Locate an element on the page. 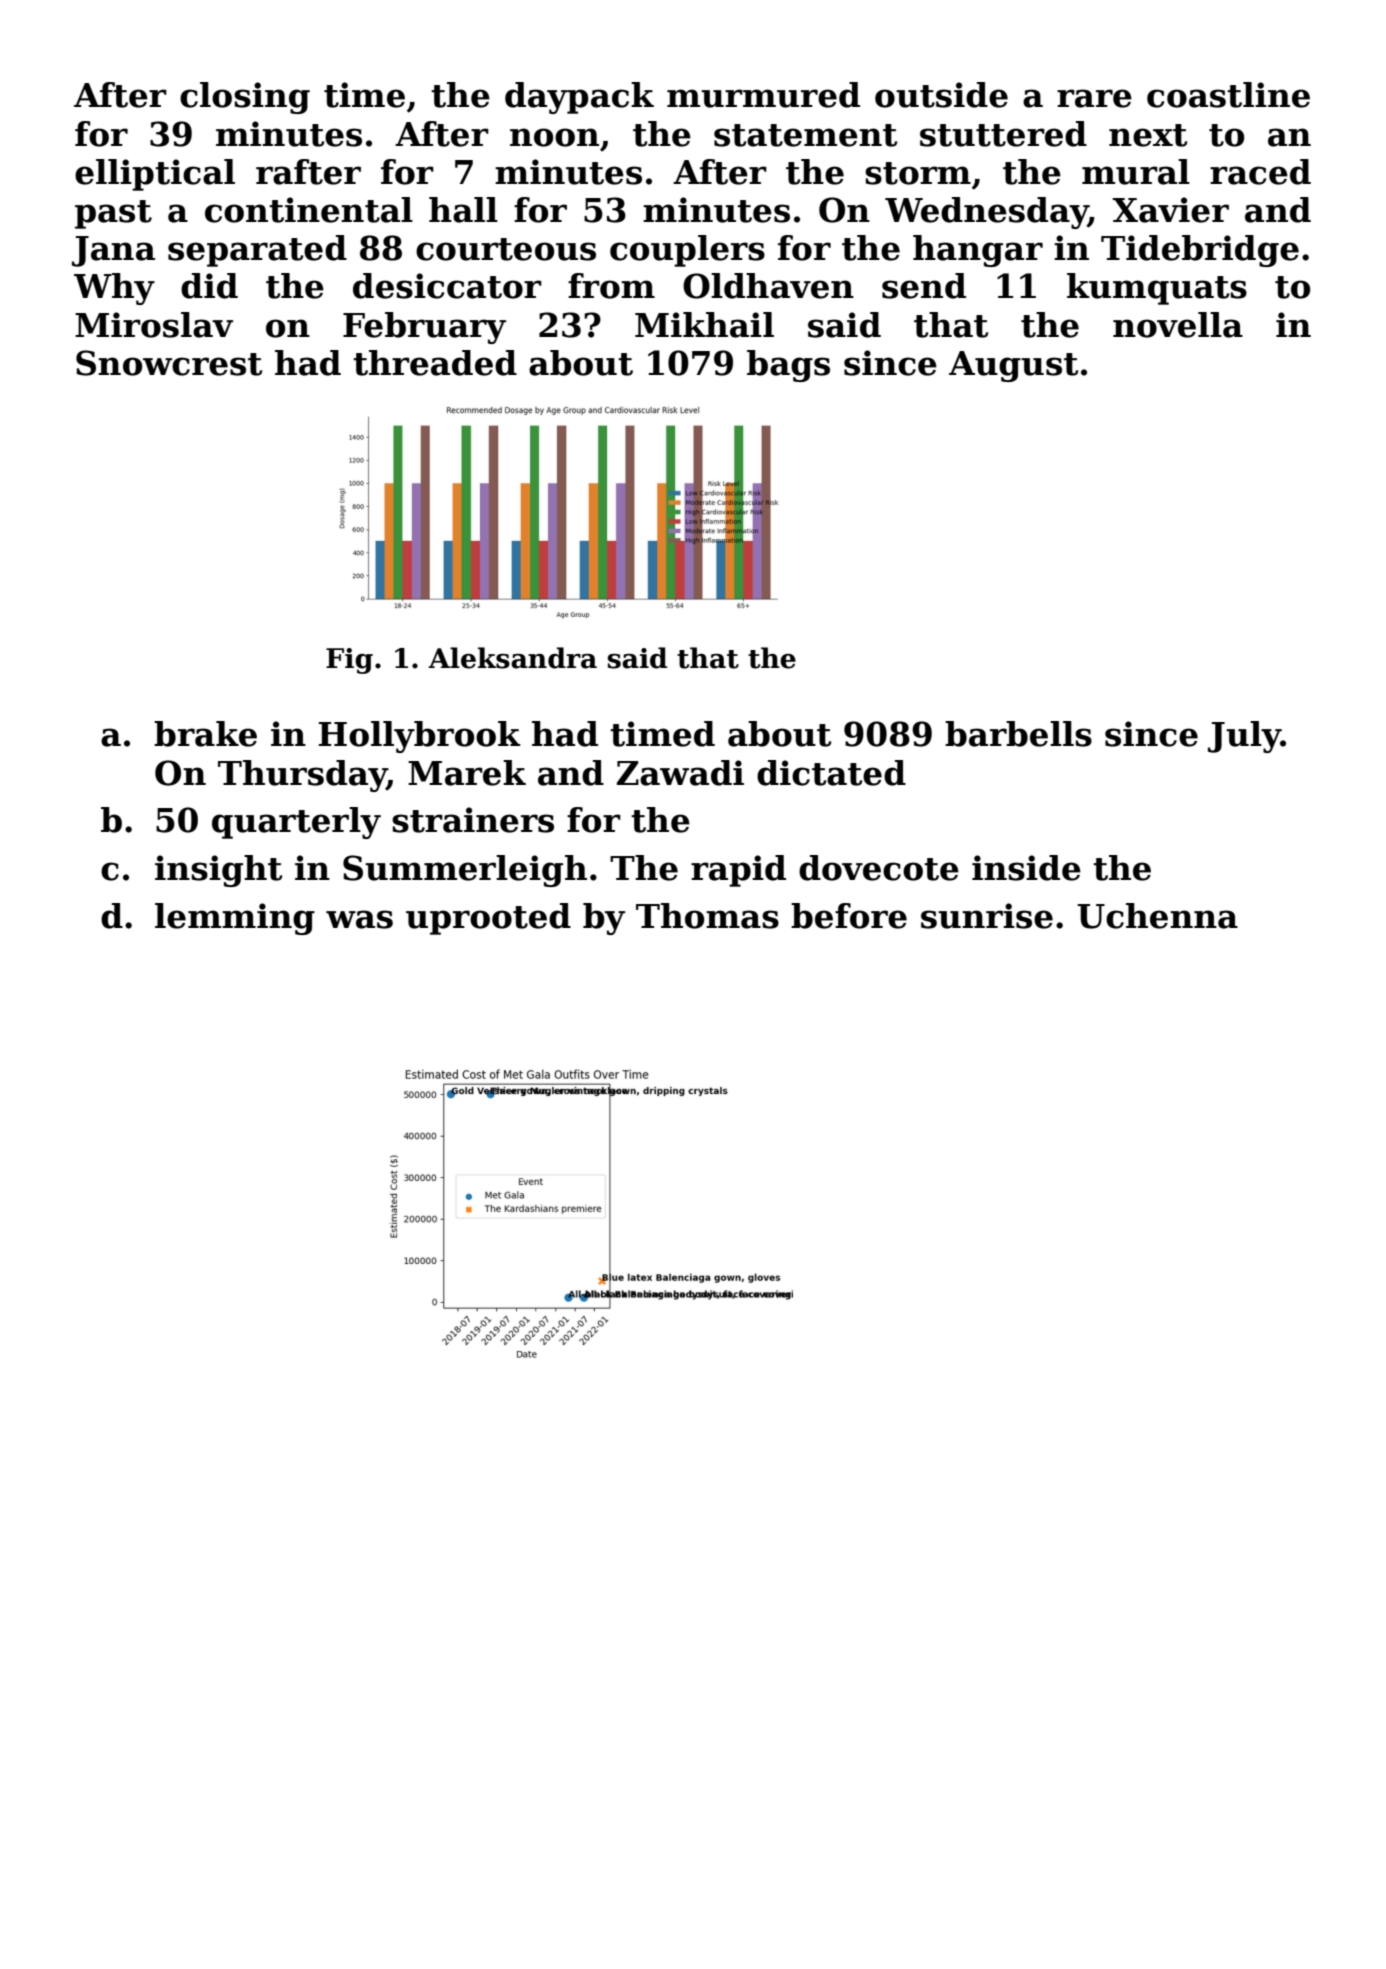 The image size is (1386, 1969). Snowcrest is located at coordinates (169, 363).
